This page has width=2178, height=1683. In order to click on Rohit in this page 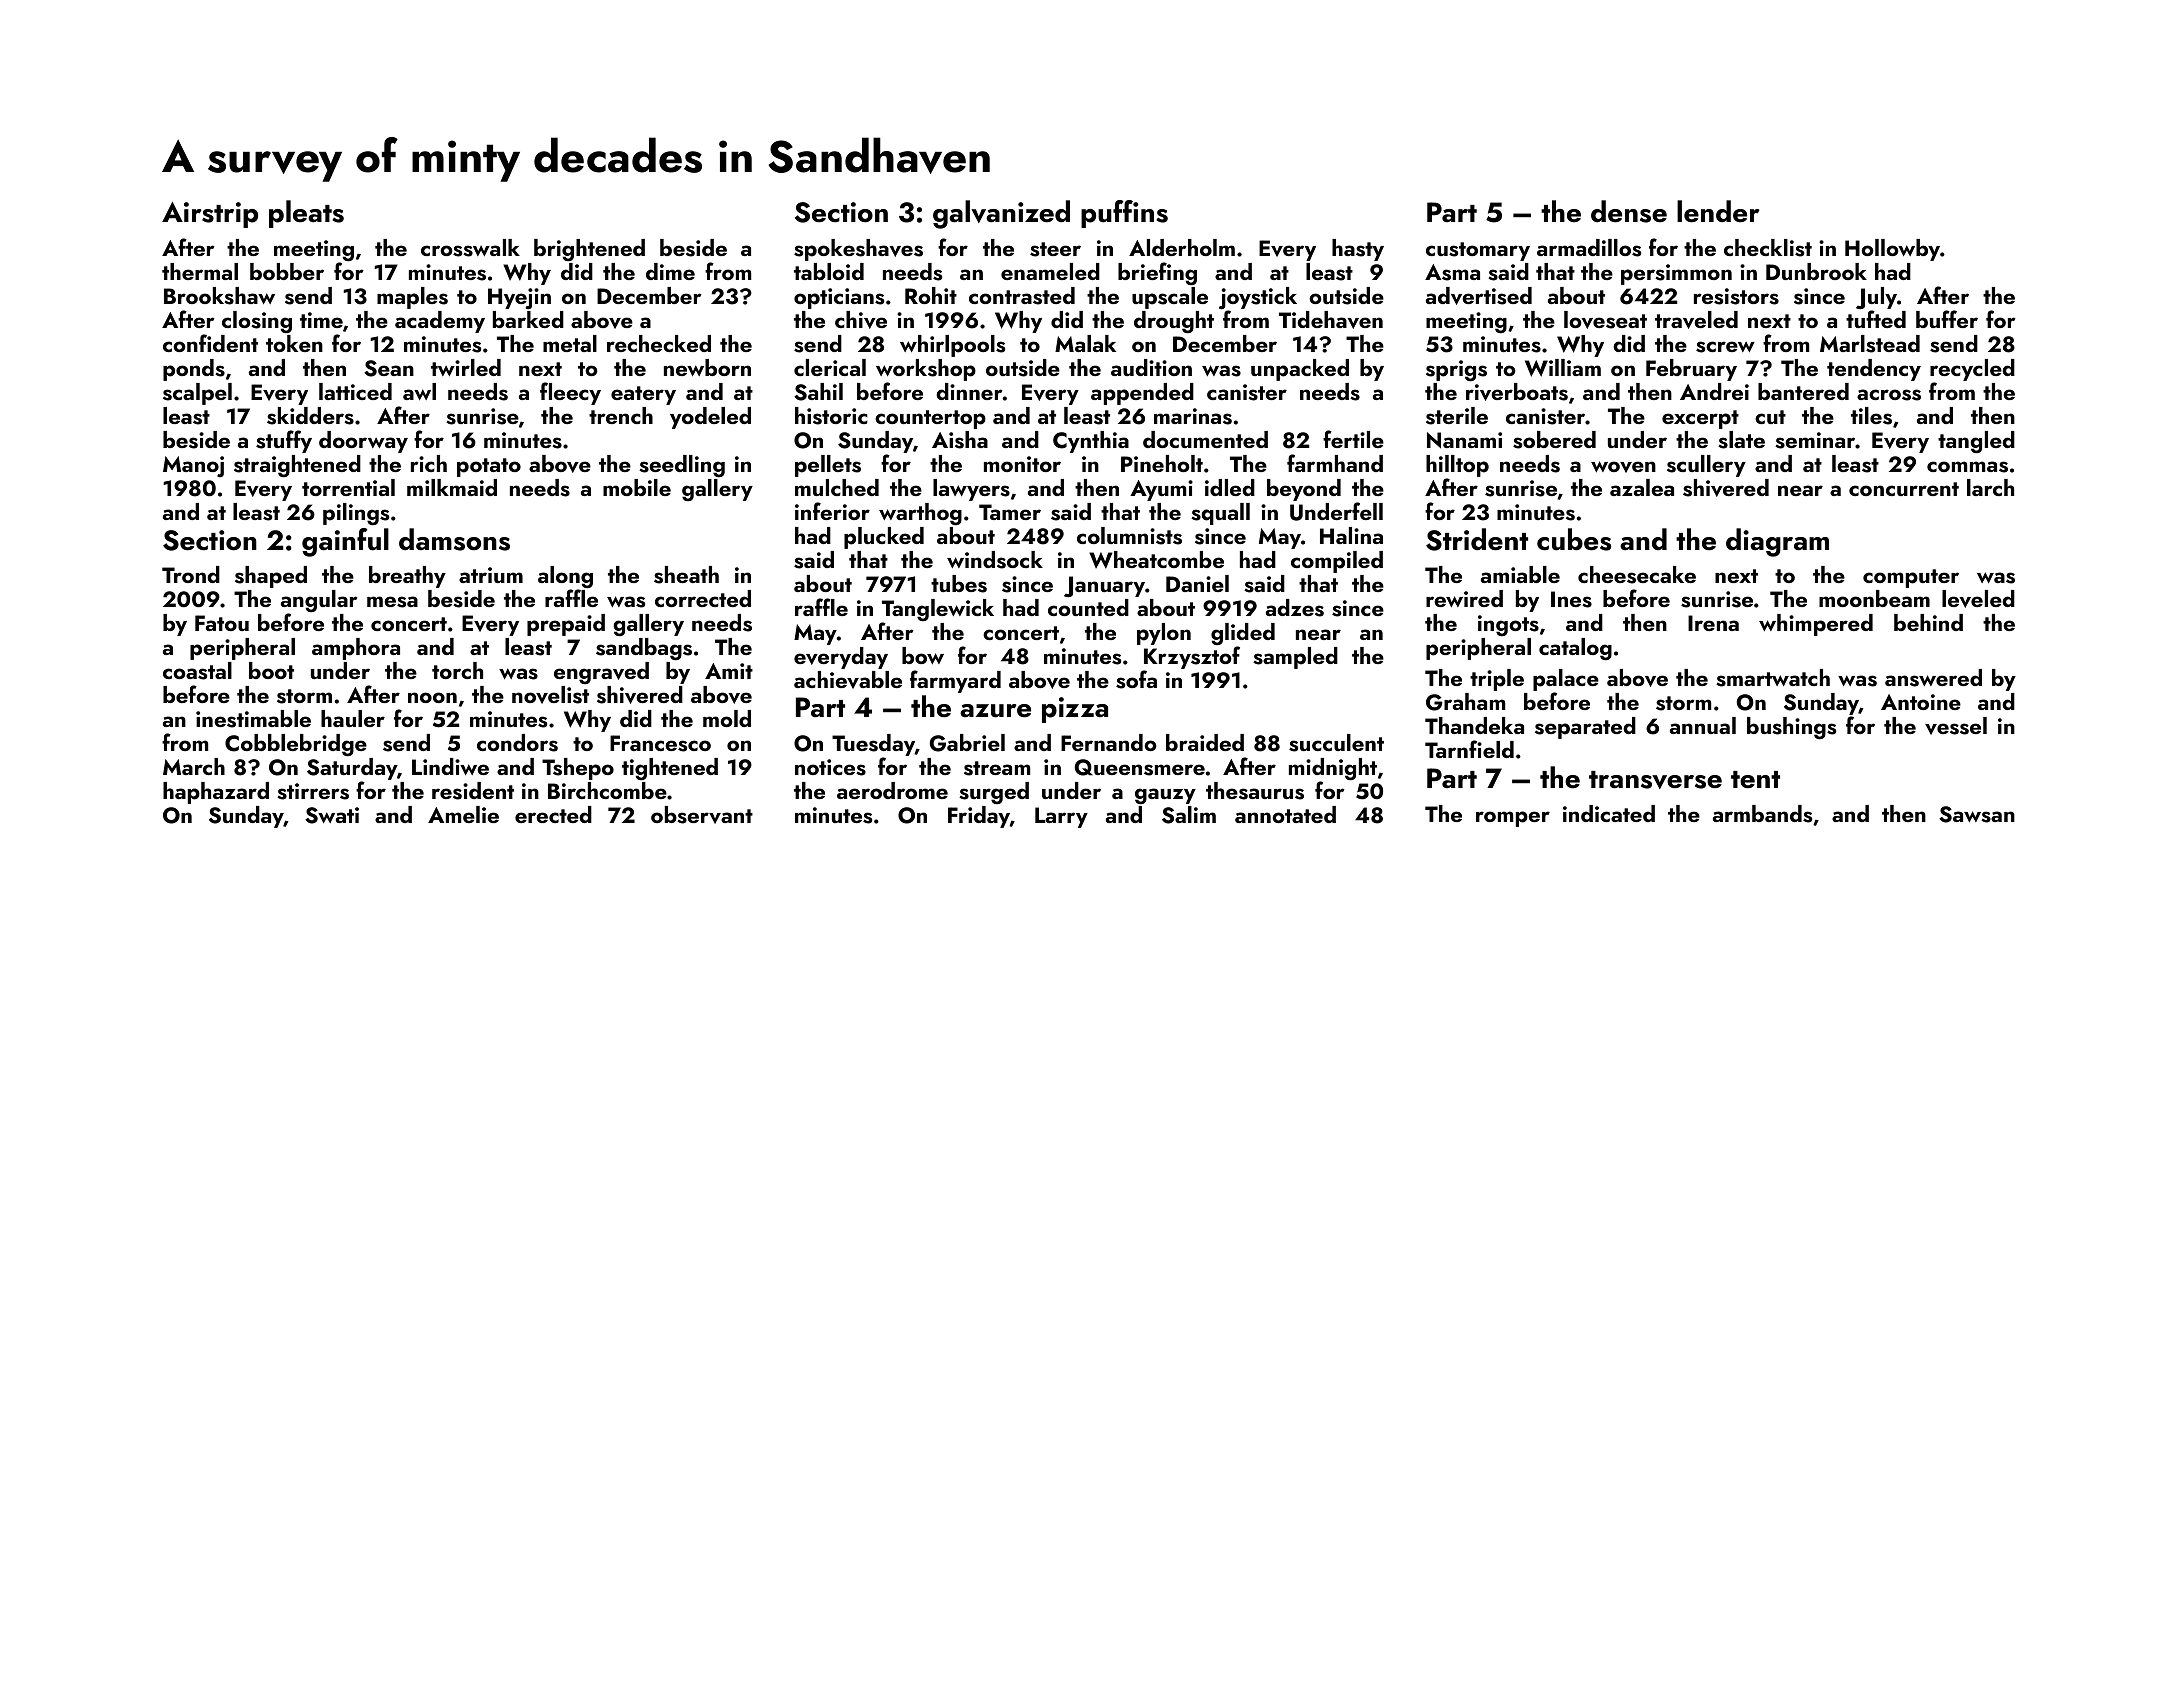, I will do `click(931, 295)`.
